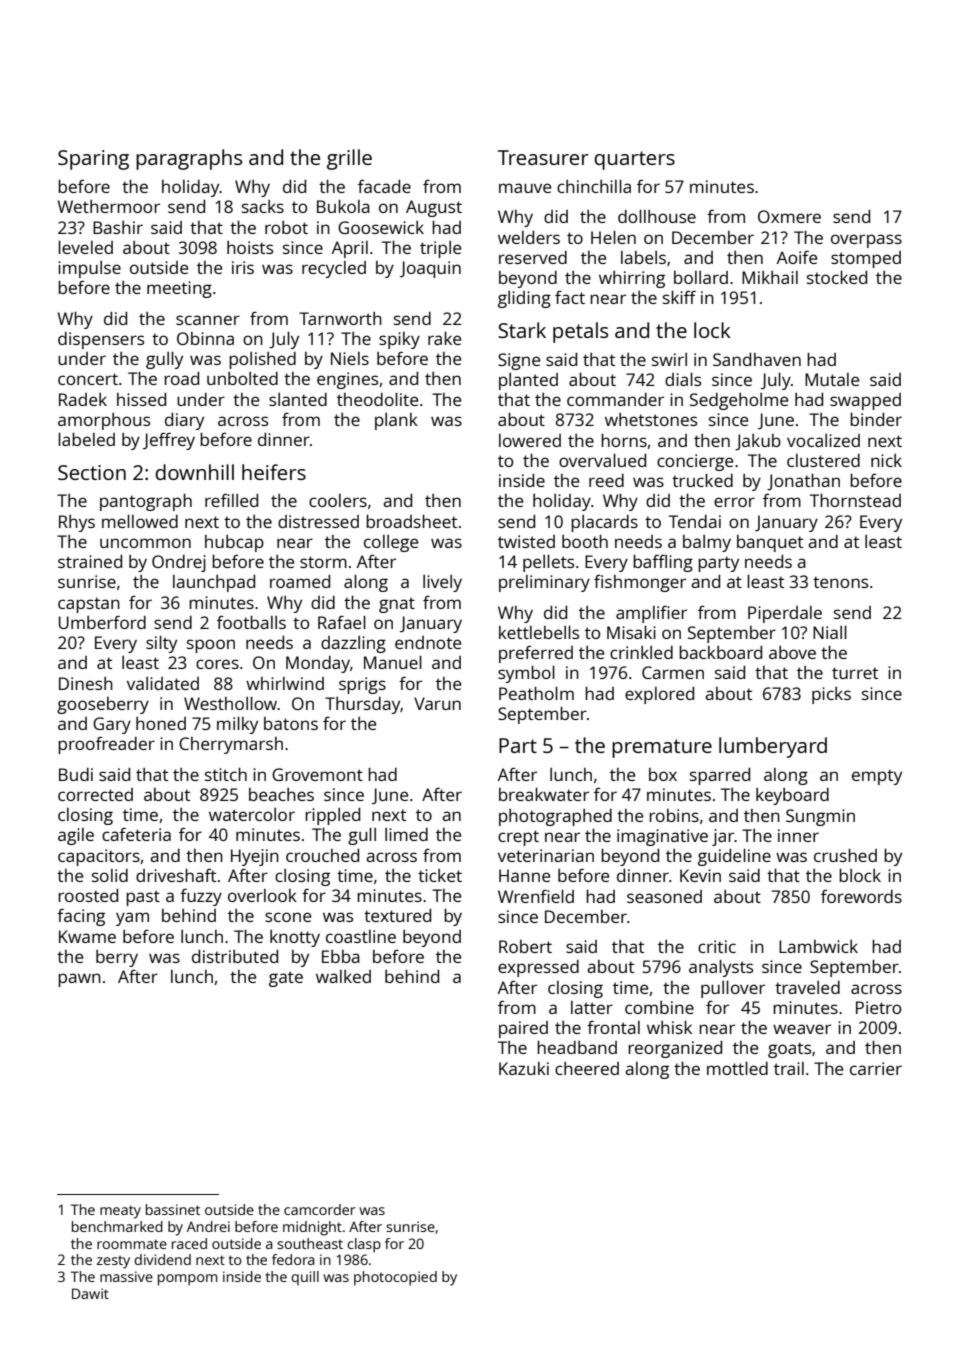 This screenshot has width=960, height=1363. What do you see at coordinates (739, 401) in the screenshot?
I see `Sedgeholme` at bounding box center [739, 401].
